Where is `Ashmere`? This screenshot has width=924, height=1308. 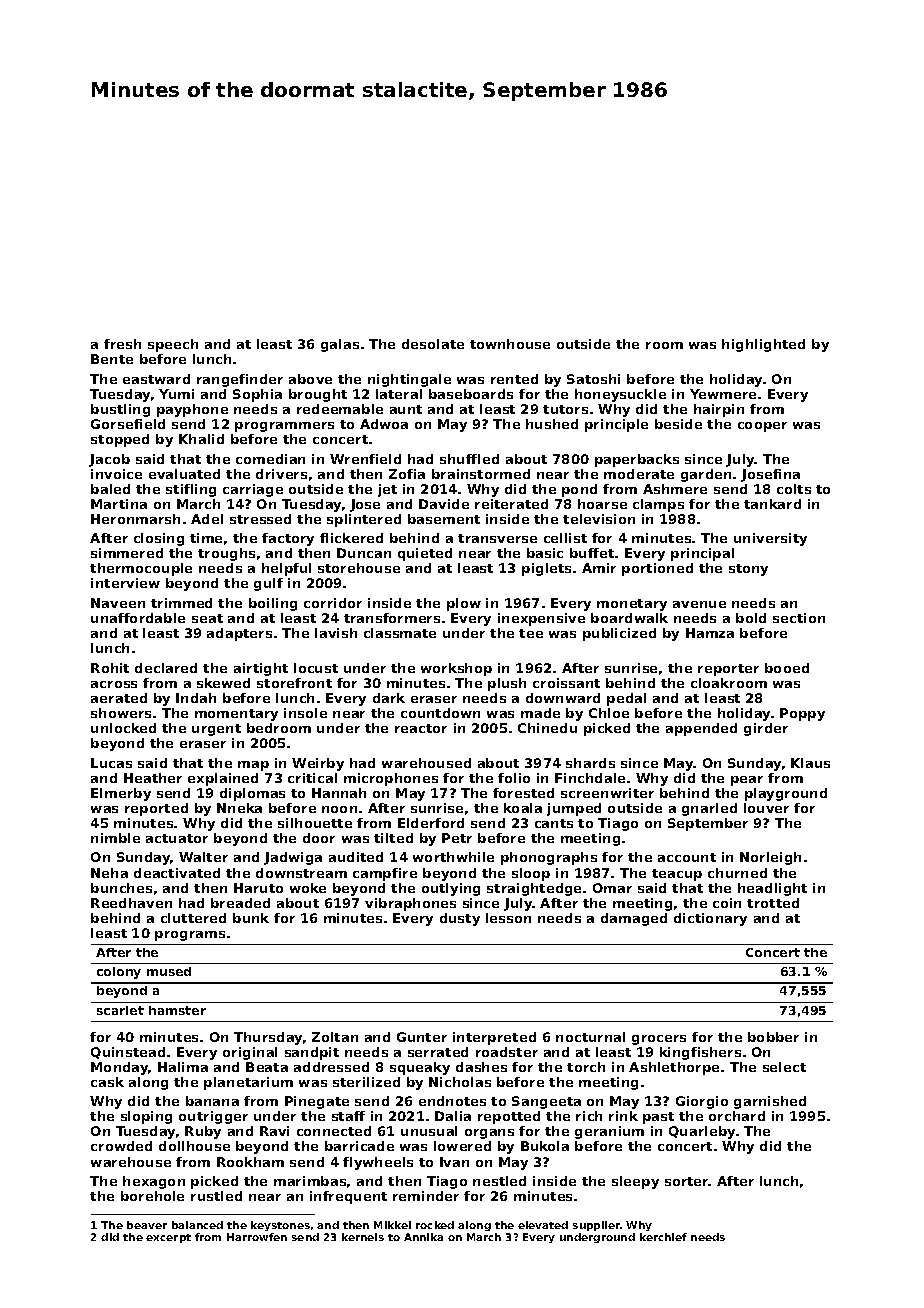
Ashmere is located at coordinates (675, 489).
